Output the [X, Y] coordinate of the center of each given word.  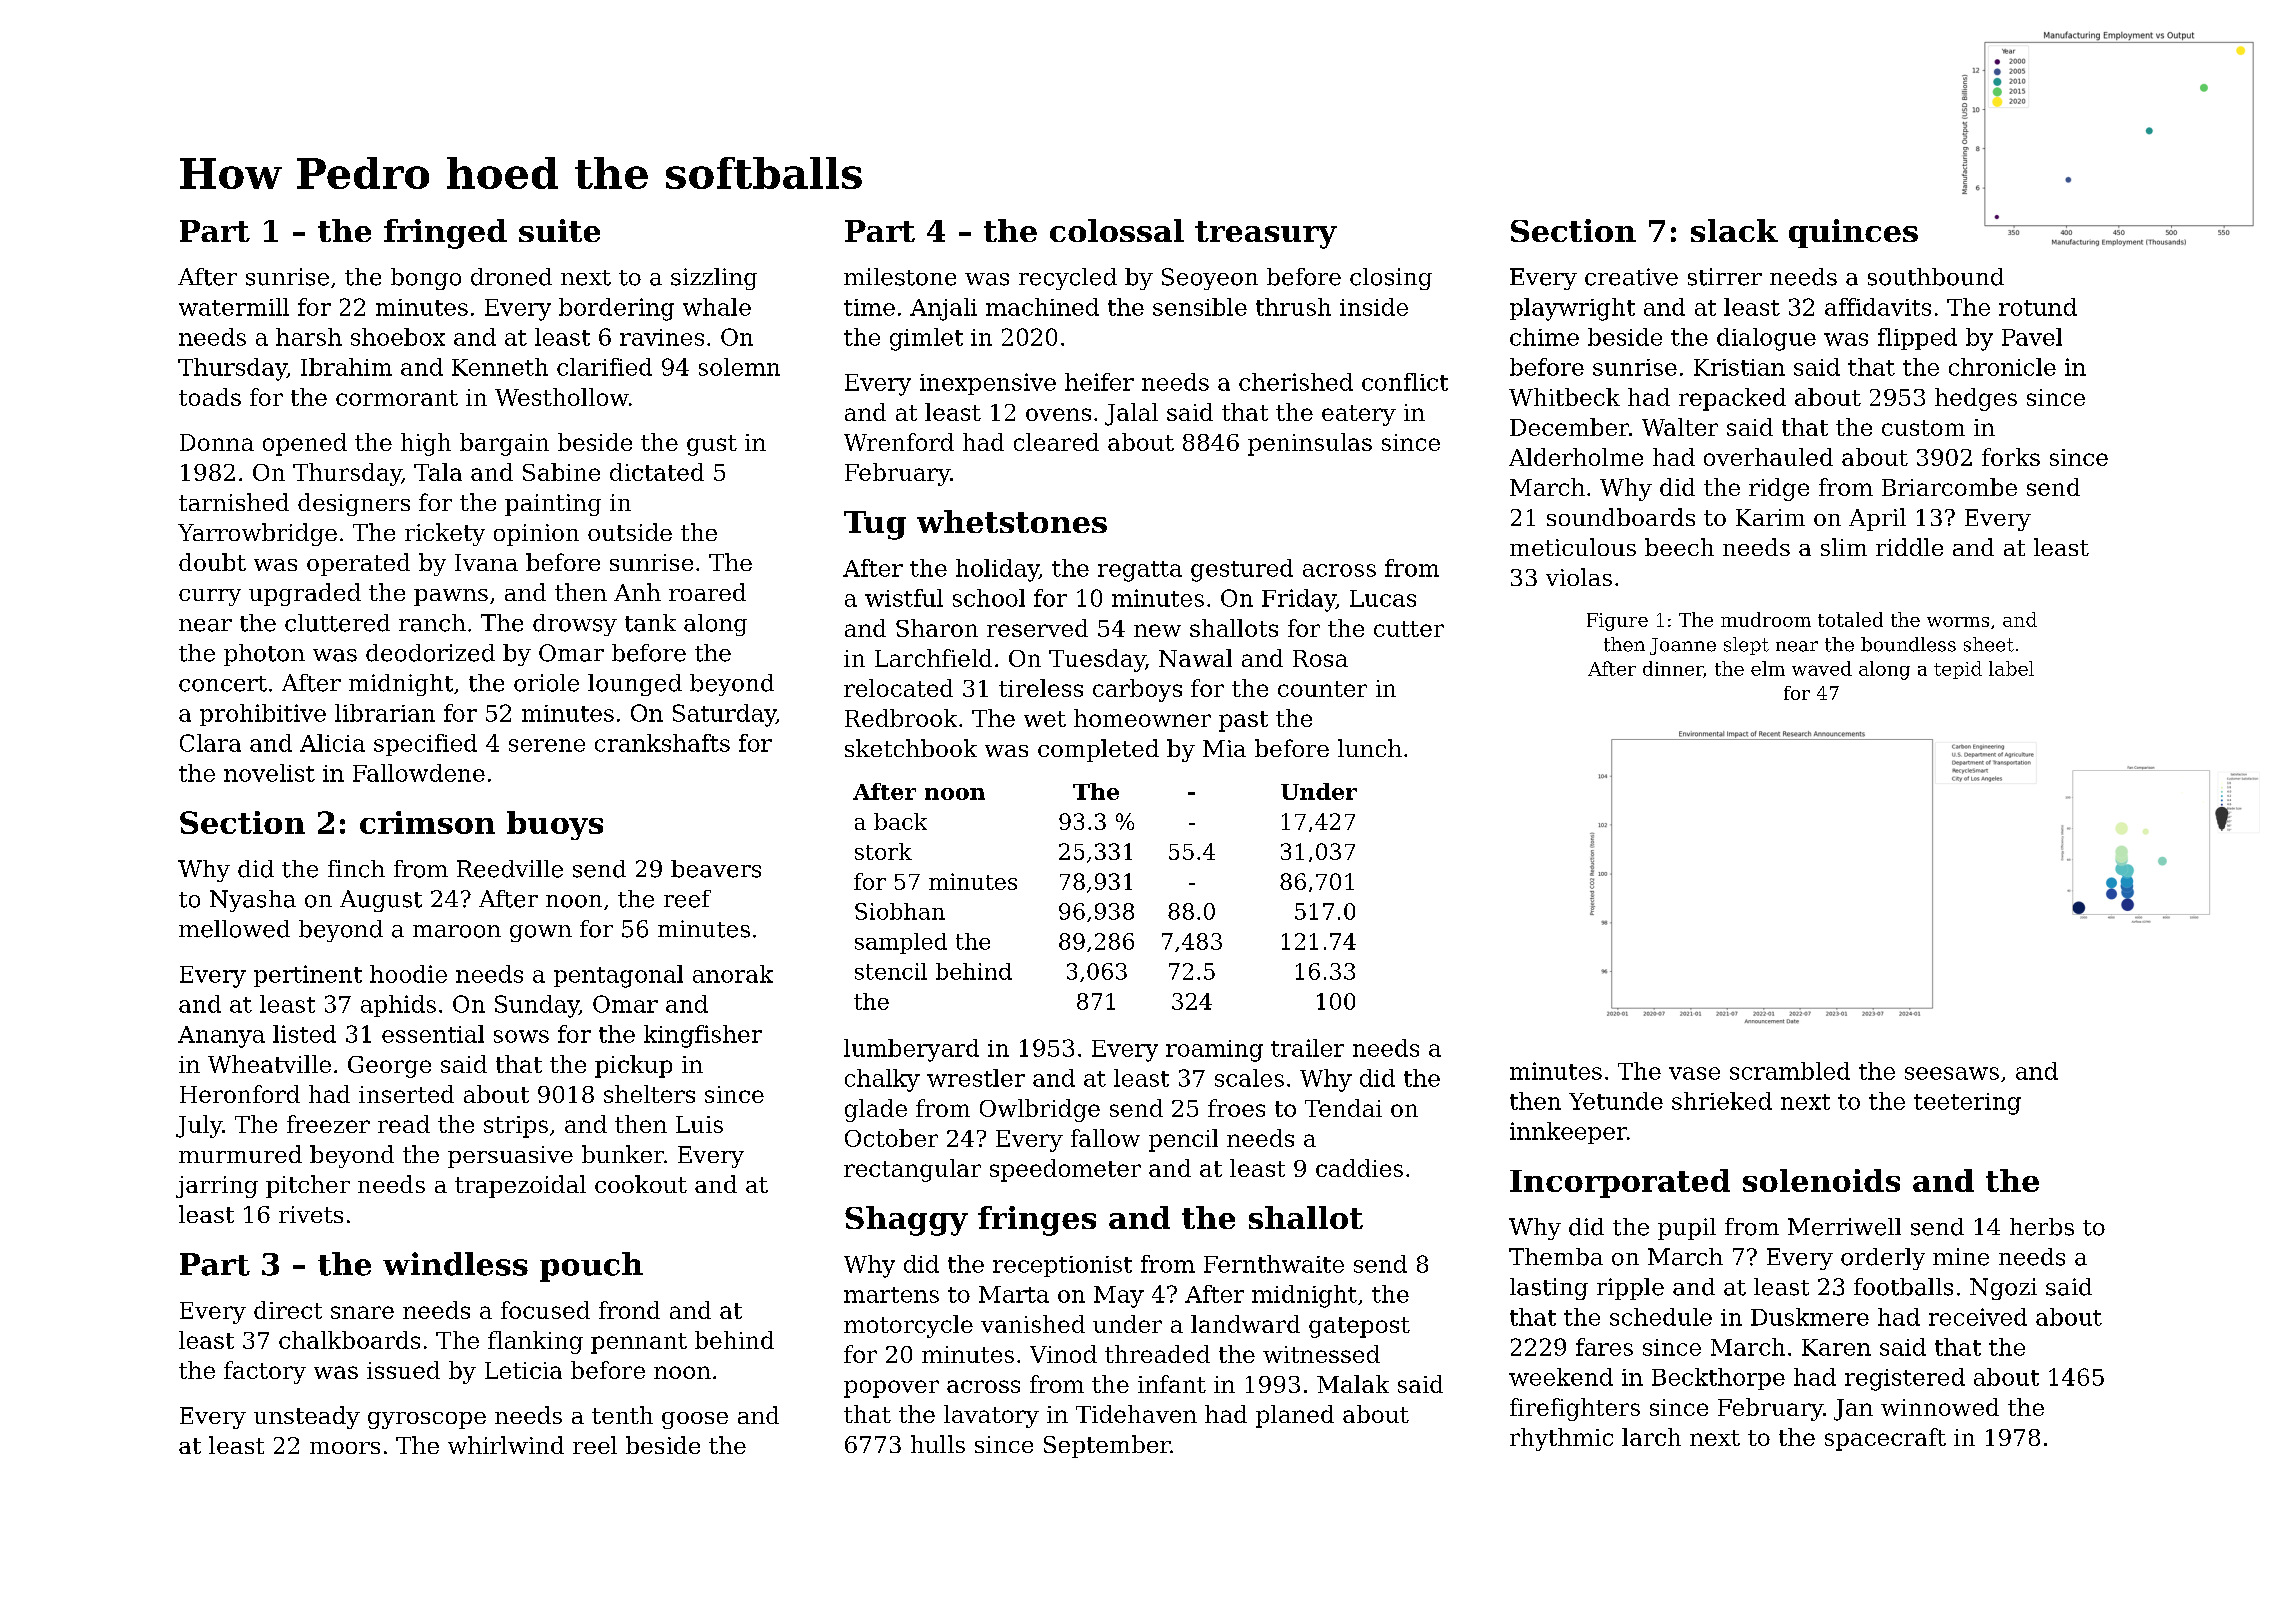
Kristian [1739, 367]
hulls [938, 1444]
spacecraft [1885, 1439]
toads [210, 397]
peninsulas [1310, 444]
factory [265, 1372]
